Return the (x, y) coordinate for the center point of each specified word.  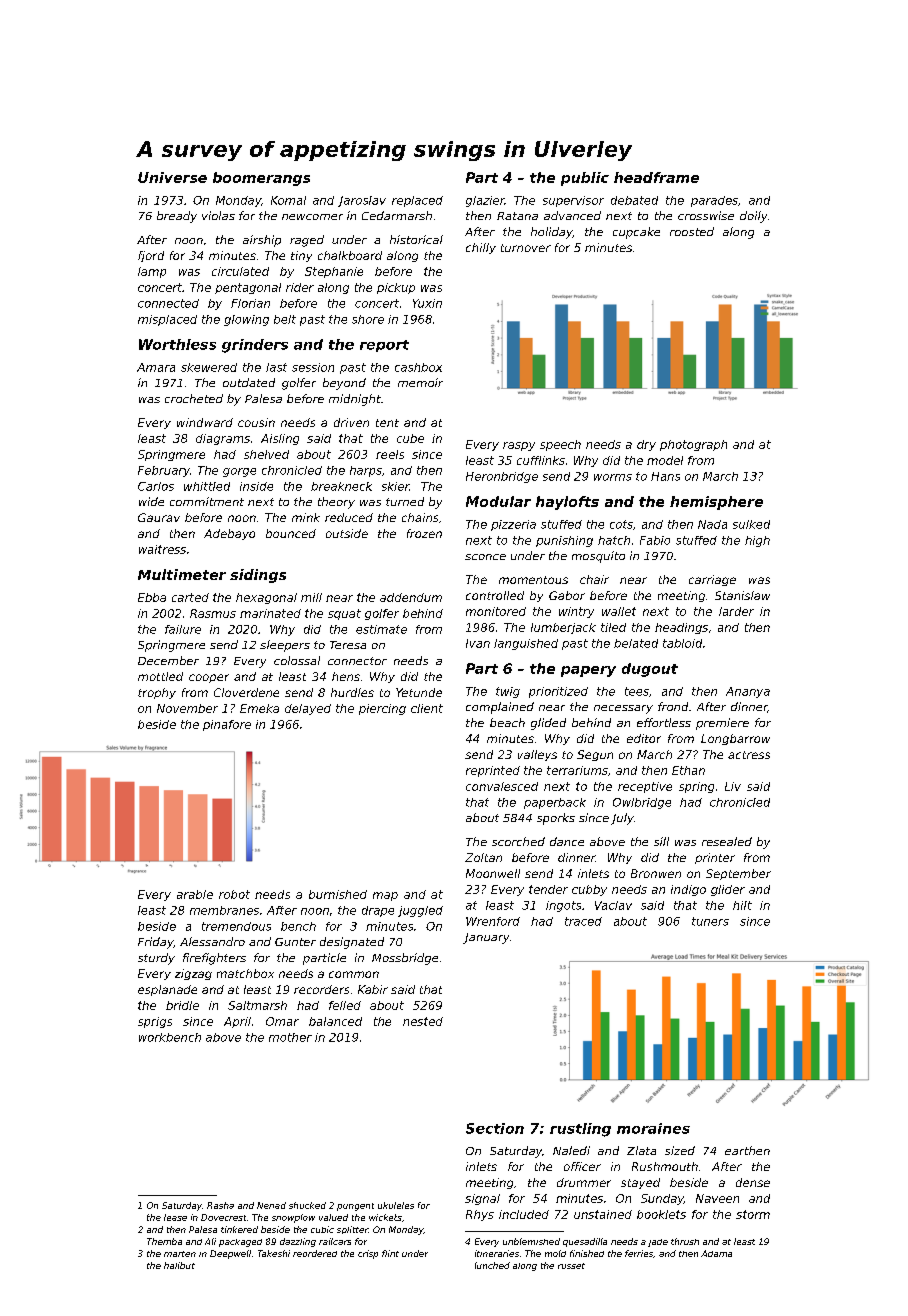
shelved (266, 454)
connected (168, 303)
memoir (420, 382)
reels (390, 454)
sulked (751, 524)
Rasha (220, 1205)
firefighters (214, 959)
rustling (580, 1130)
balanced (335, 1021)
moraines (653, 1128)
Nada (712, 524)
